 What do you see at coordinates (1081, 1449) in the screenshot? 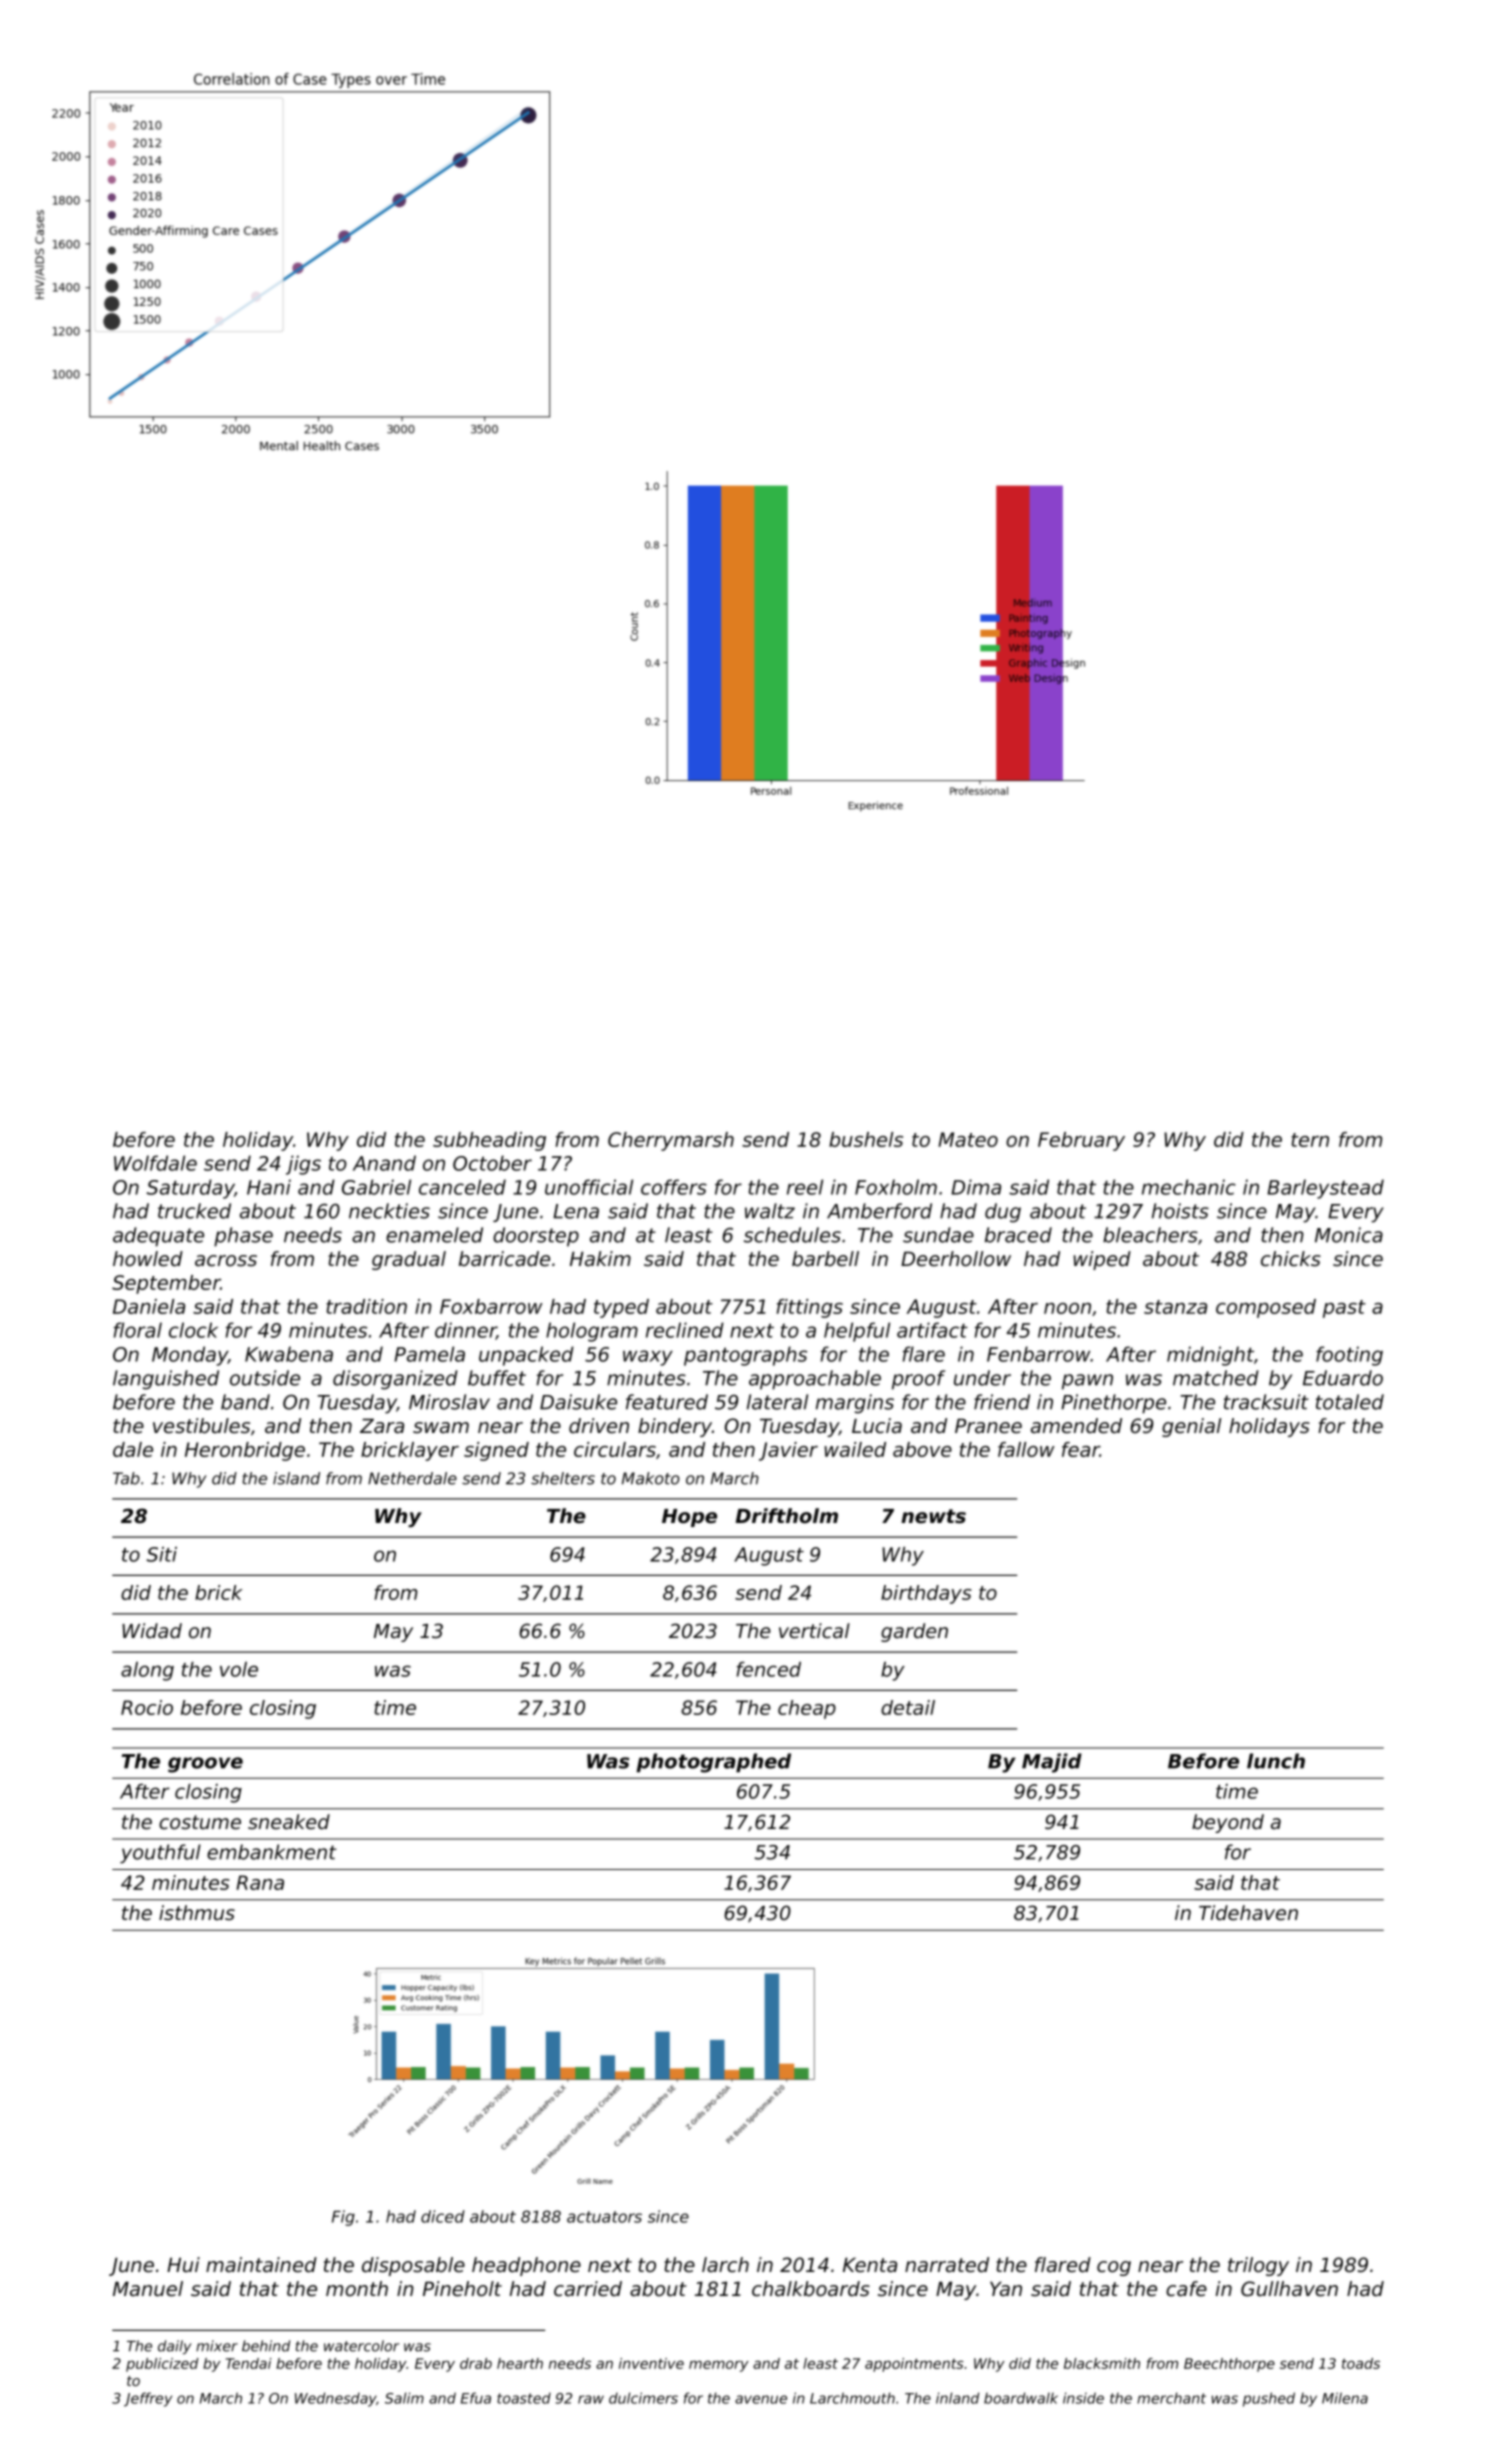
I see `fear` at bounding box center [1081, 1449].
